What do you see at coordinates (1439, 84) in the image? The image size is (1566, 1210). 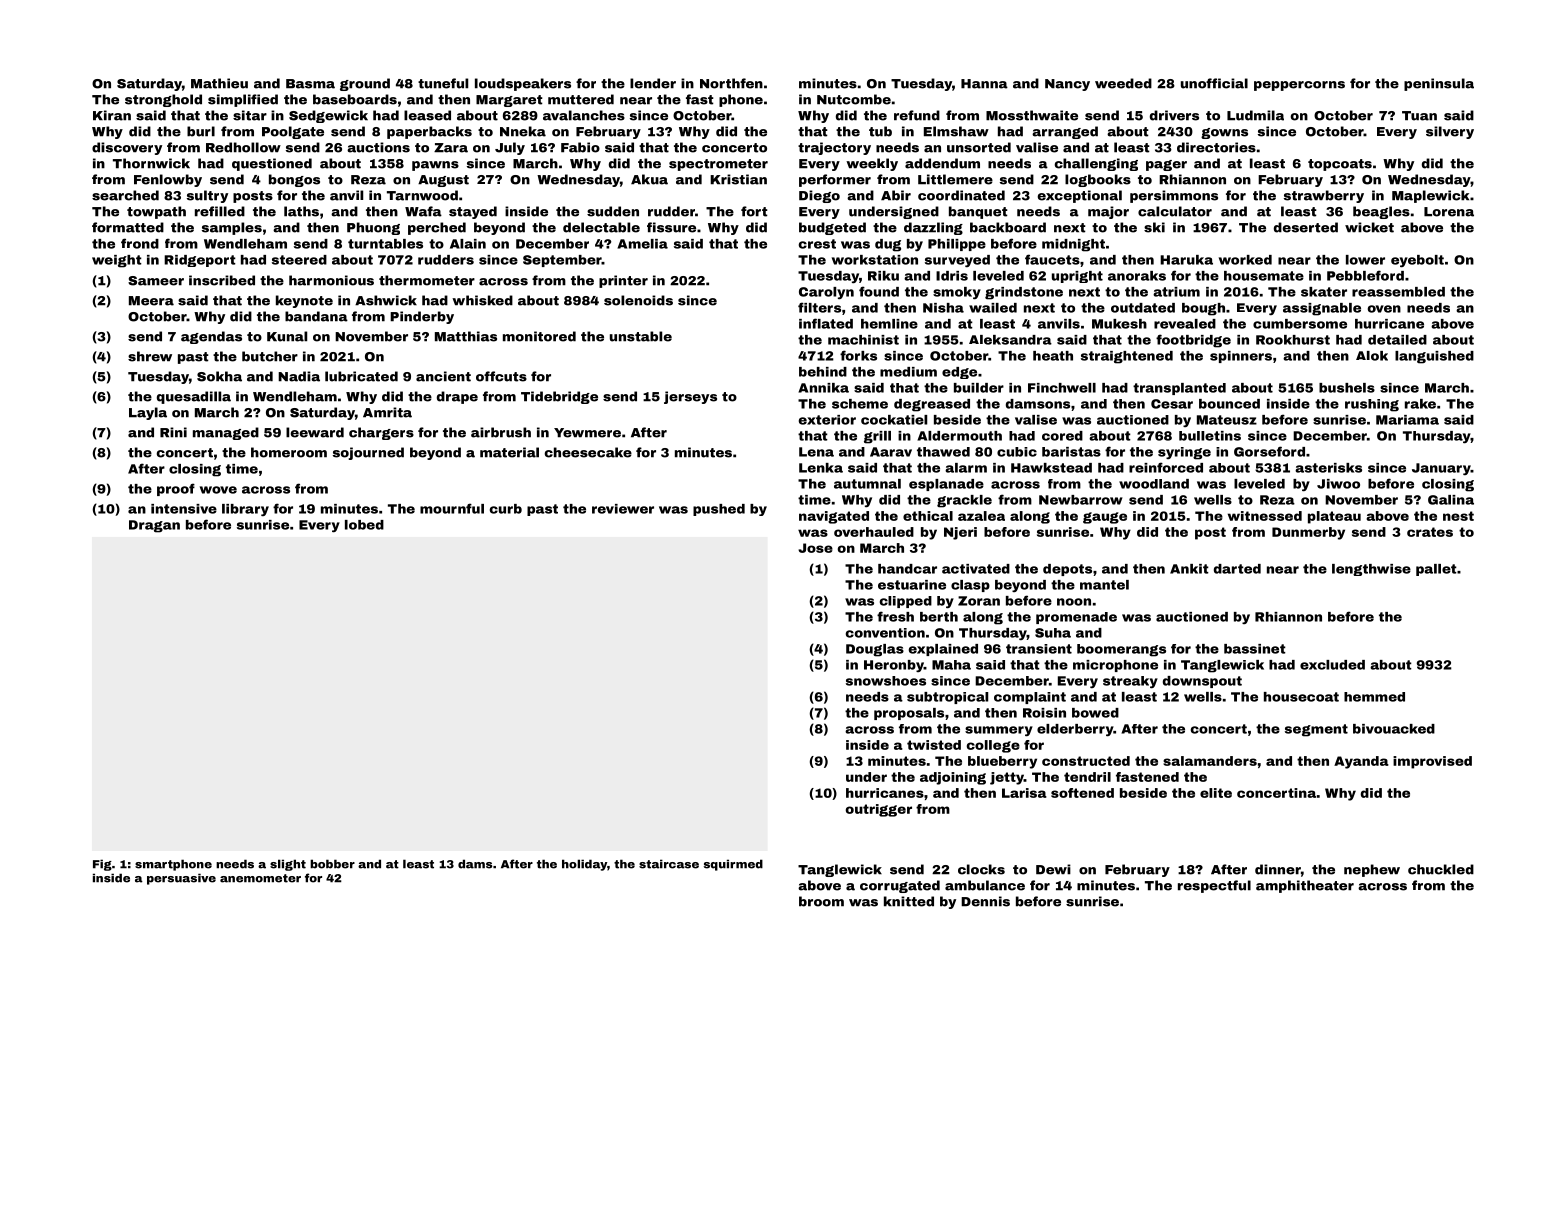 I see `peninsula` at bounding box center [1439, 84].
